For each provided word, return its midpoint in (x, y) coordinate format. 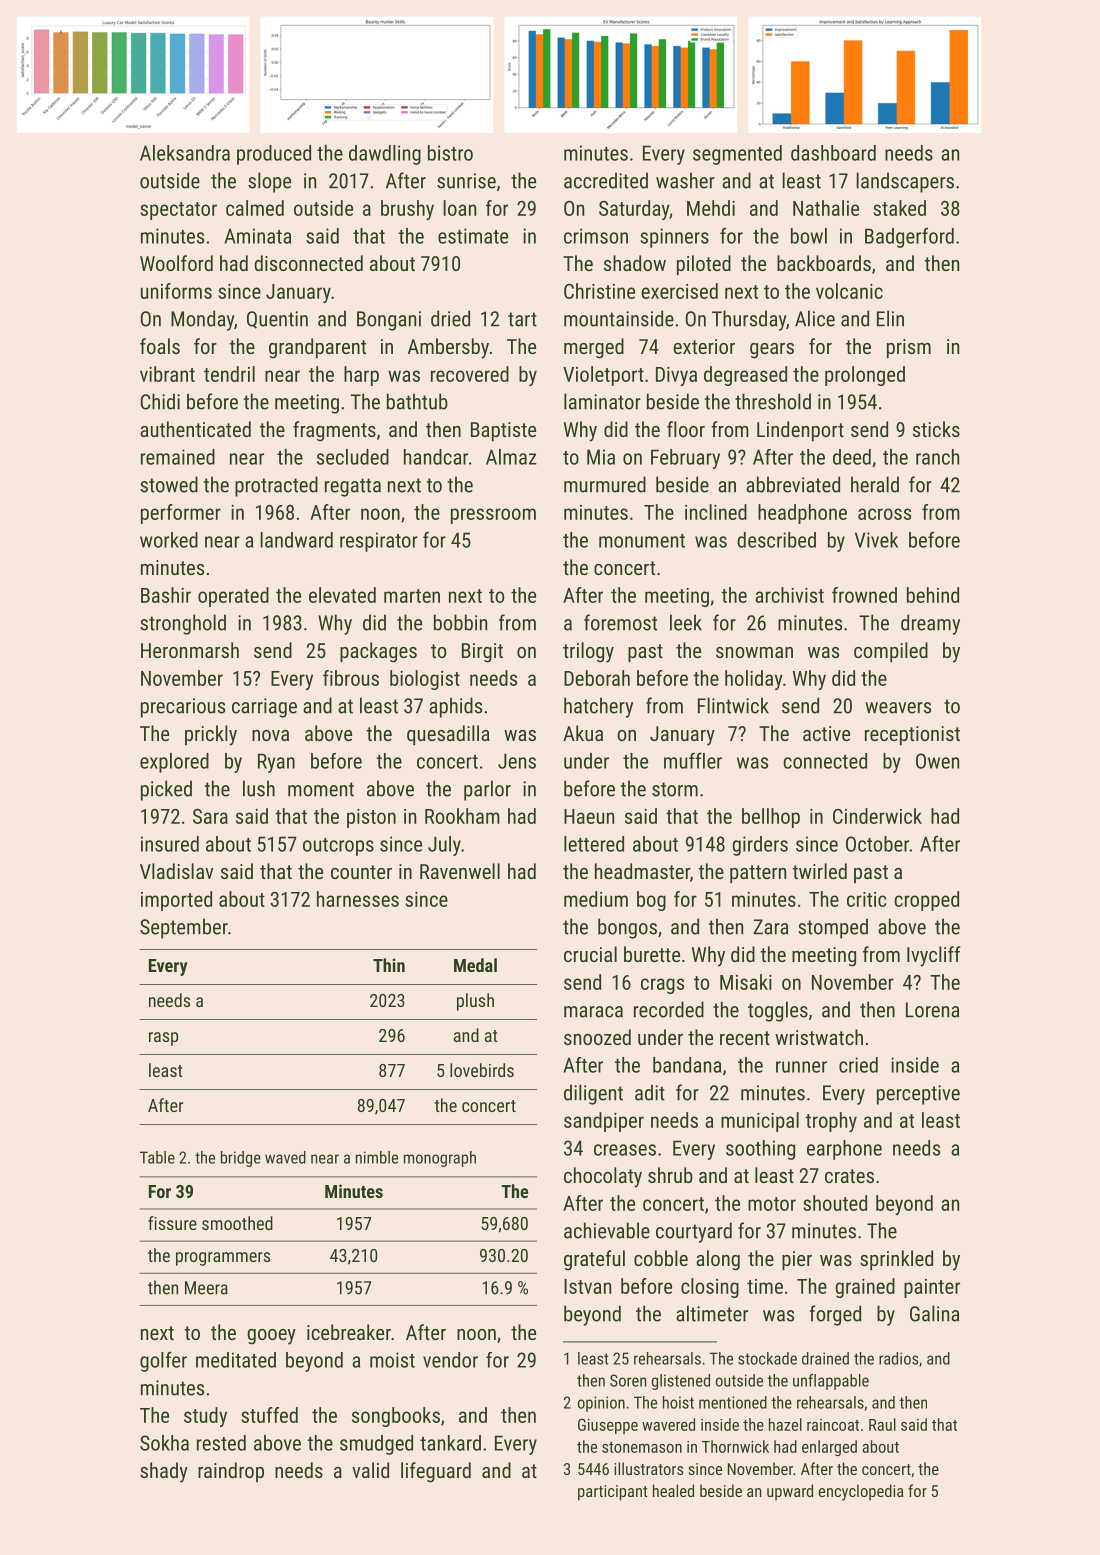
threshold (773, 401)
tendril (229, 374)
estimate (473, 236)
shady (164, 1472)
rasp (163, 1039)
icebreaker (349, 1332)
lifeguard (436, 1472)
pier (797, 1260)
